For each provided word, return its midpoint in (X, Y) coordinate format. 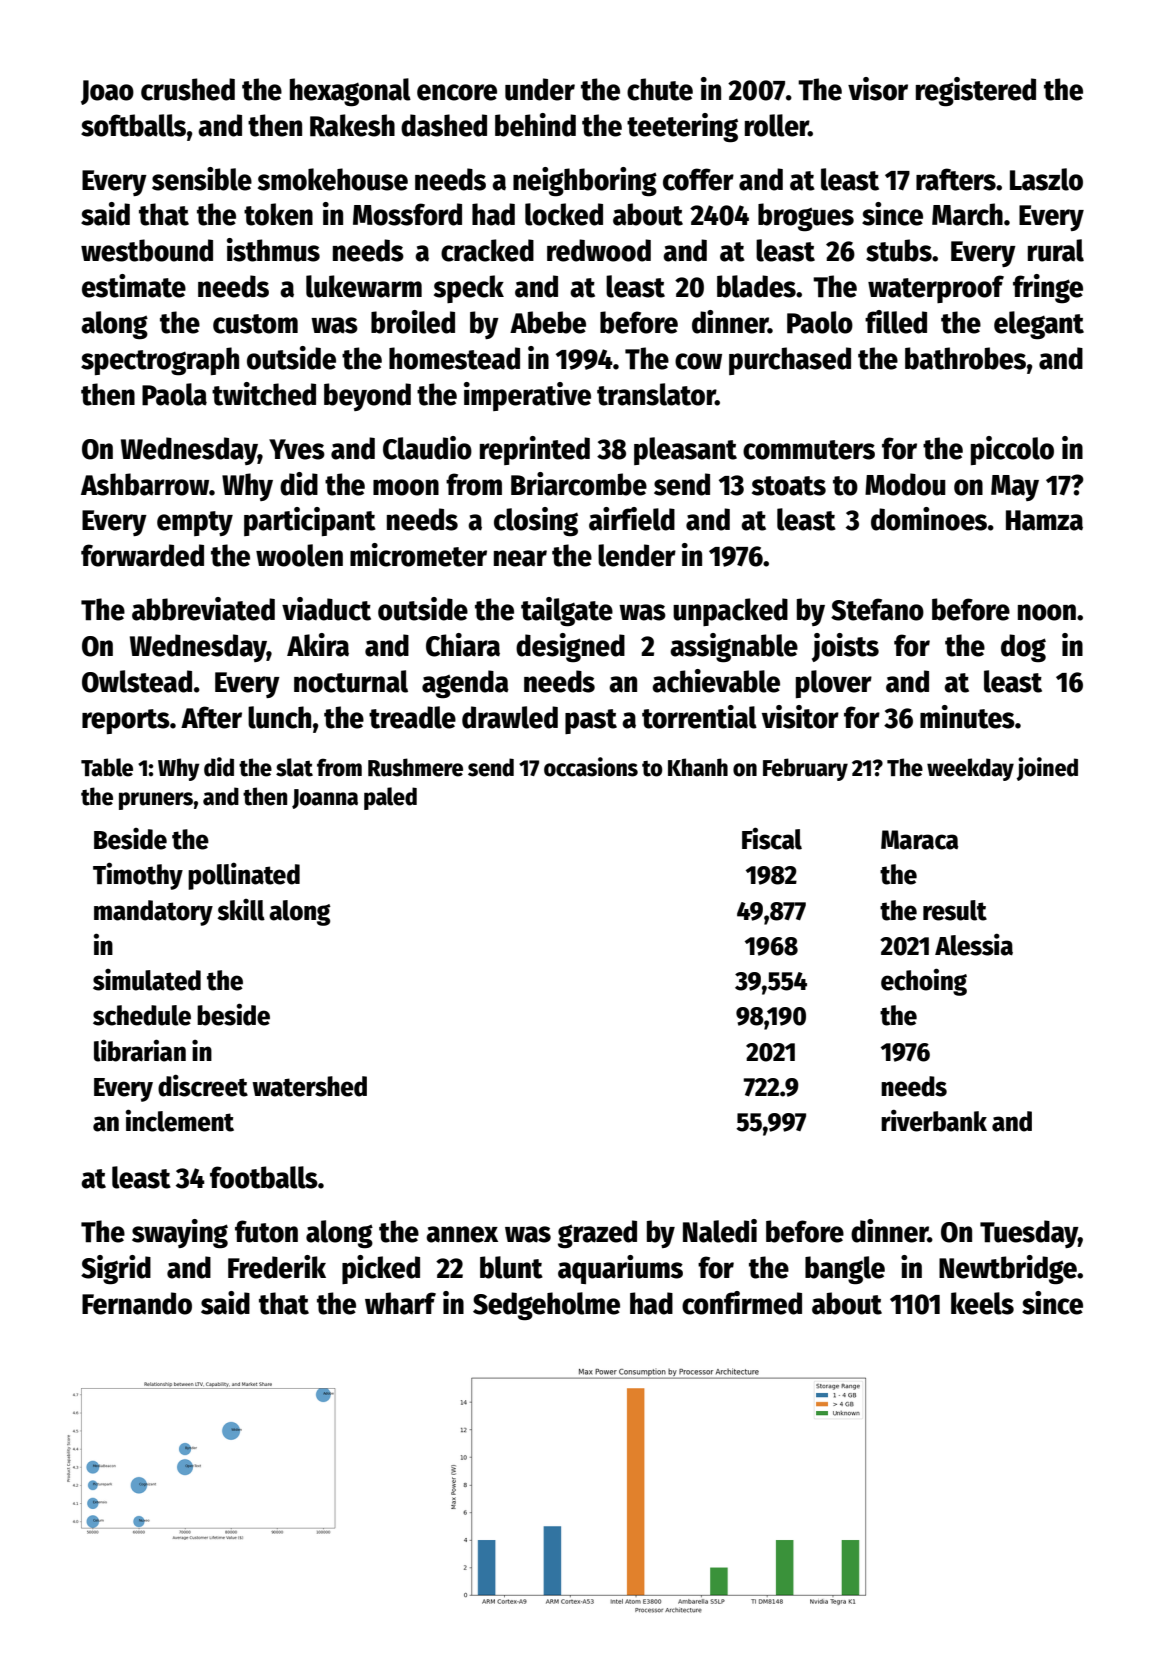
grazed (597, 1234)
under (540, 89)
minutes (967, 717)
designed (570, 648)
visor (878, 89)
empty (195, 523)
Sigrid (116, 1270)
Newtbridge (1008, 1270)
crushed (188, 89)
